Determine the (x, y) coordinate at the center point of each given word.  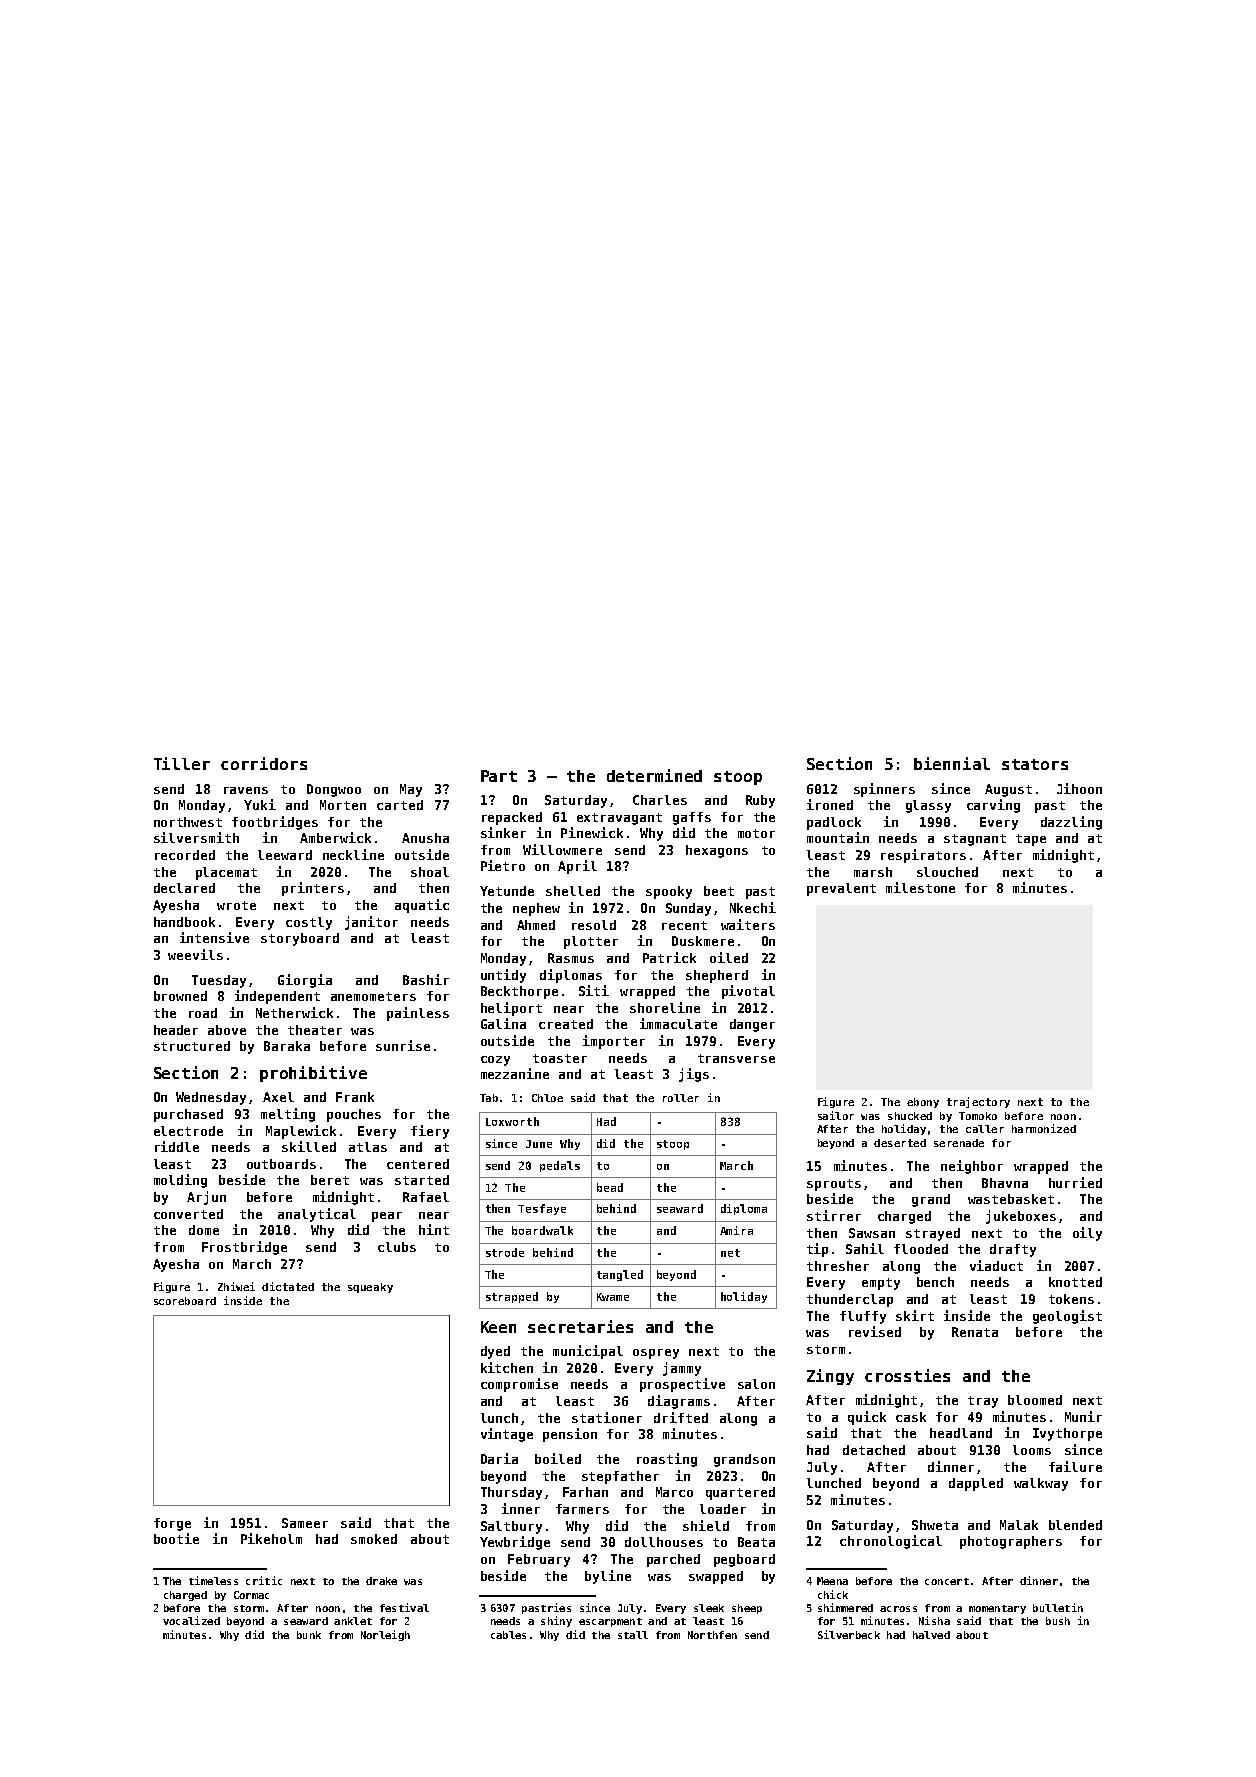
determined (654, 775)
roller (681, 1098)
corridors (264, 763)
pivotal (748, 992)
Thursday (511, 1493)
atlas (368, 1147)
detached (874, 1450)
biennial (952, 763)
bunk (309, 1635)
